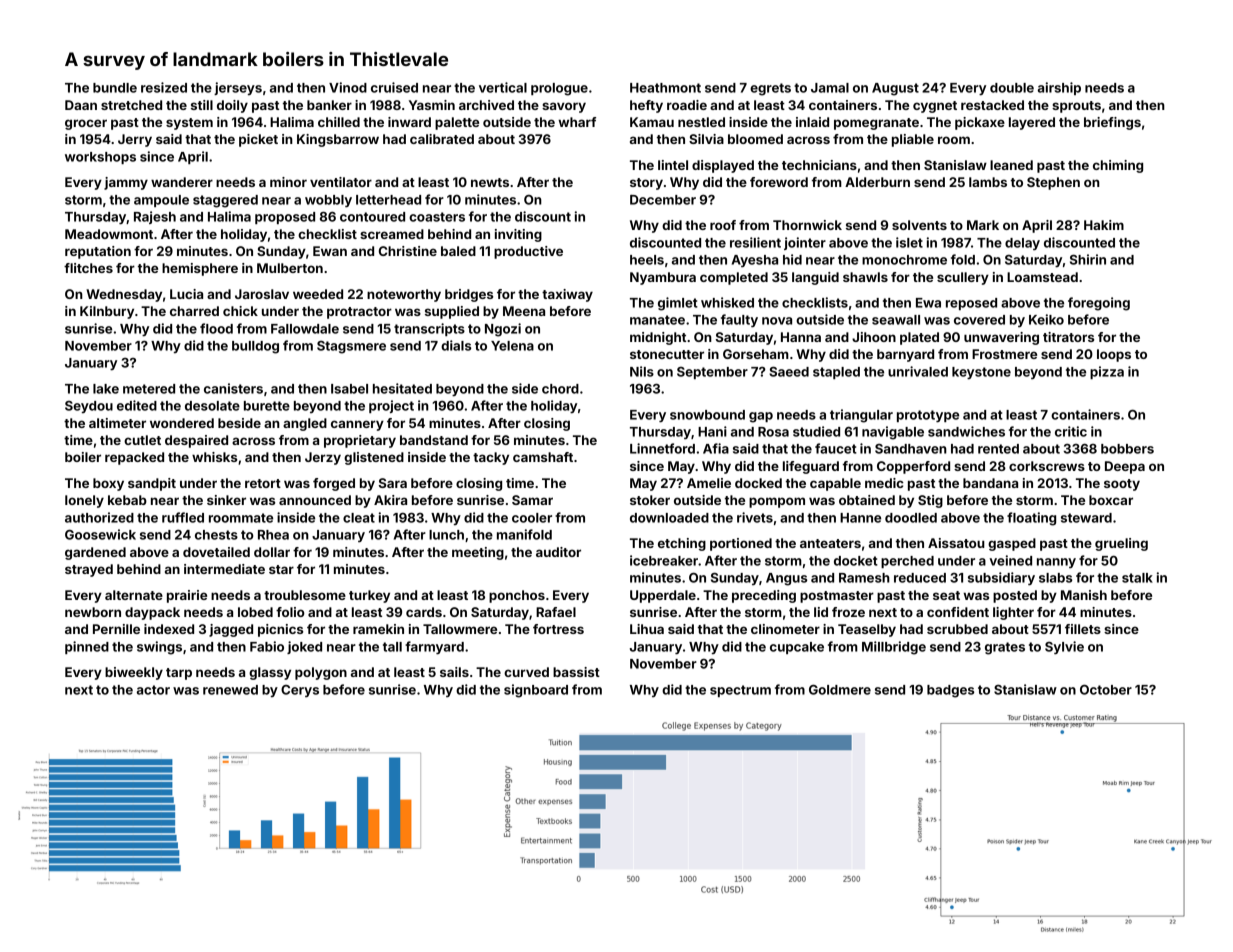 The image size is (1233, 952). I want to click on bulldog, so click(255, 347).
